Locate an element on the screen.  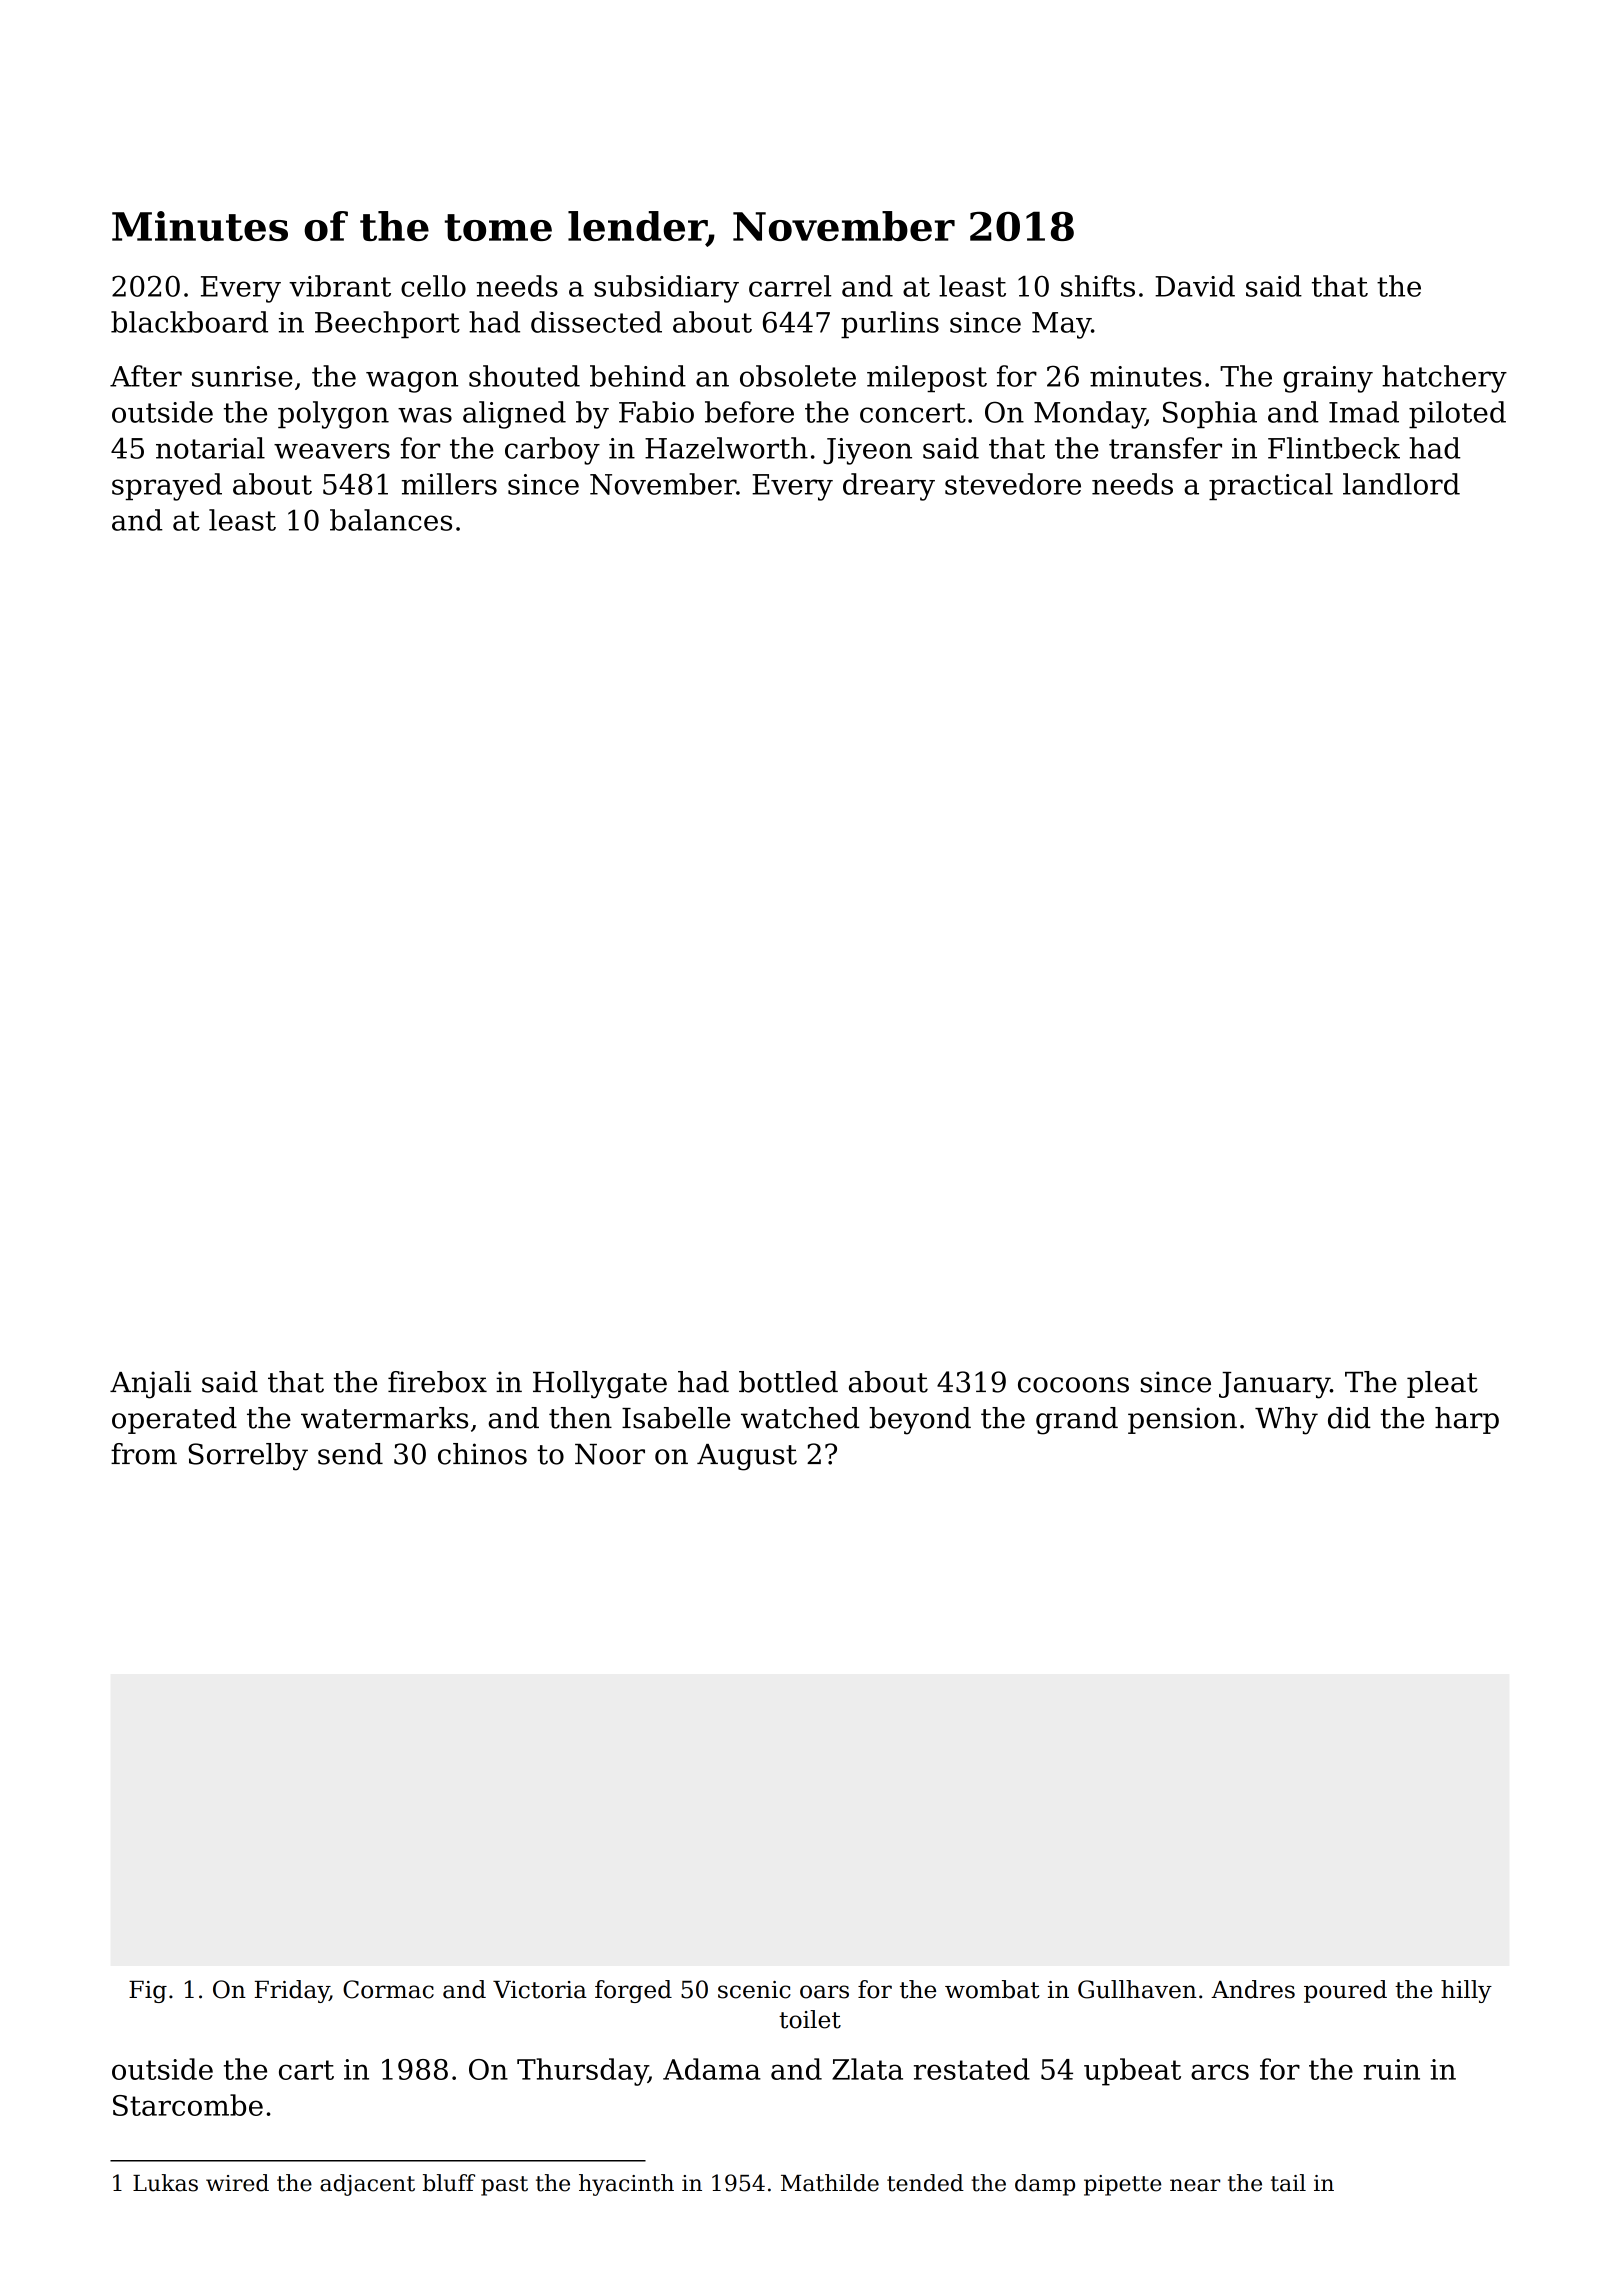
Hollygate is located at coordinates (600, 1385).
